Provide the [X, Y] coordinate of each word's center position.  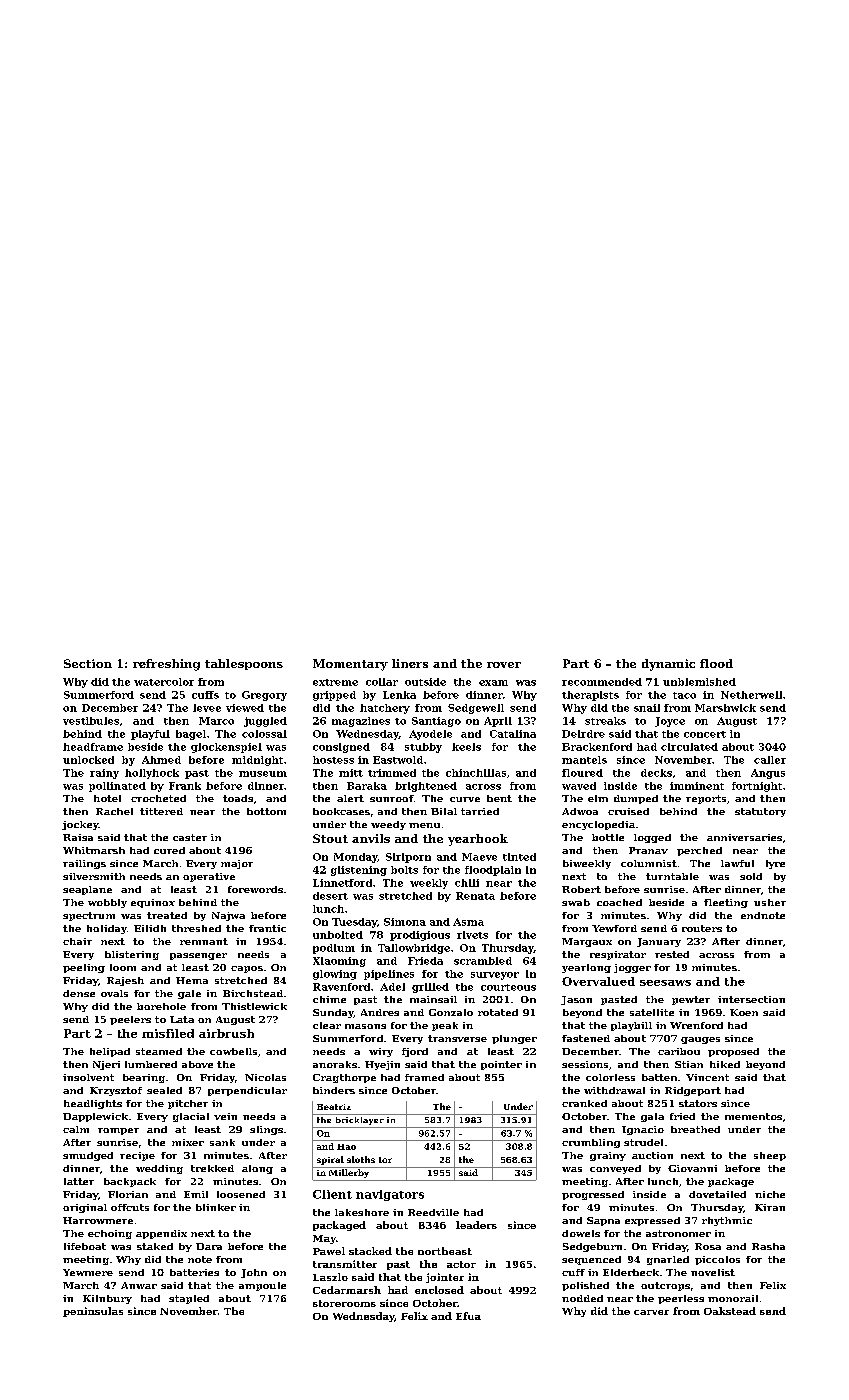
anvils [371, 838]
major [237, 864]
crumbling [591, 1143]
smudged [88, 1156]
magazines [361, 722]
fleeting [726, 903]
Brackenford [597, 747]
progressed [593, 1195]
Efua [468, 1316]
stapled [189, 1299]
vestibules [91, 721]
